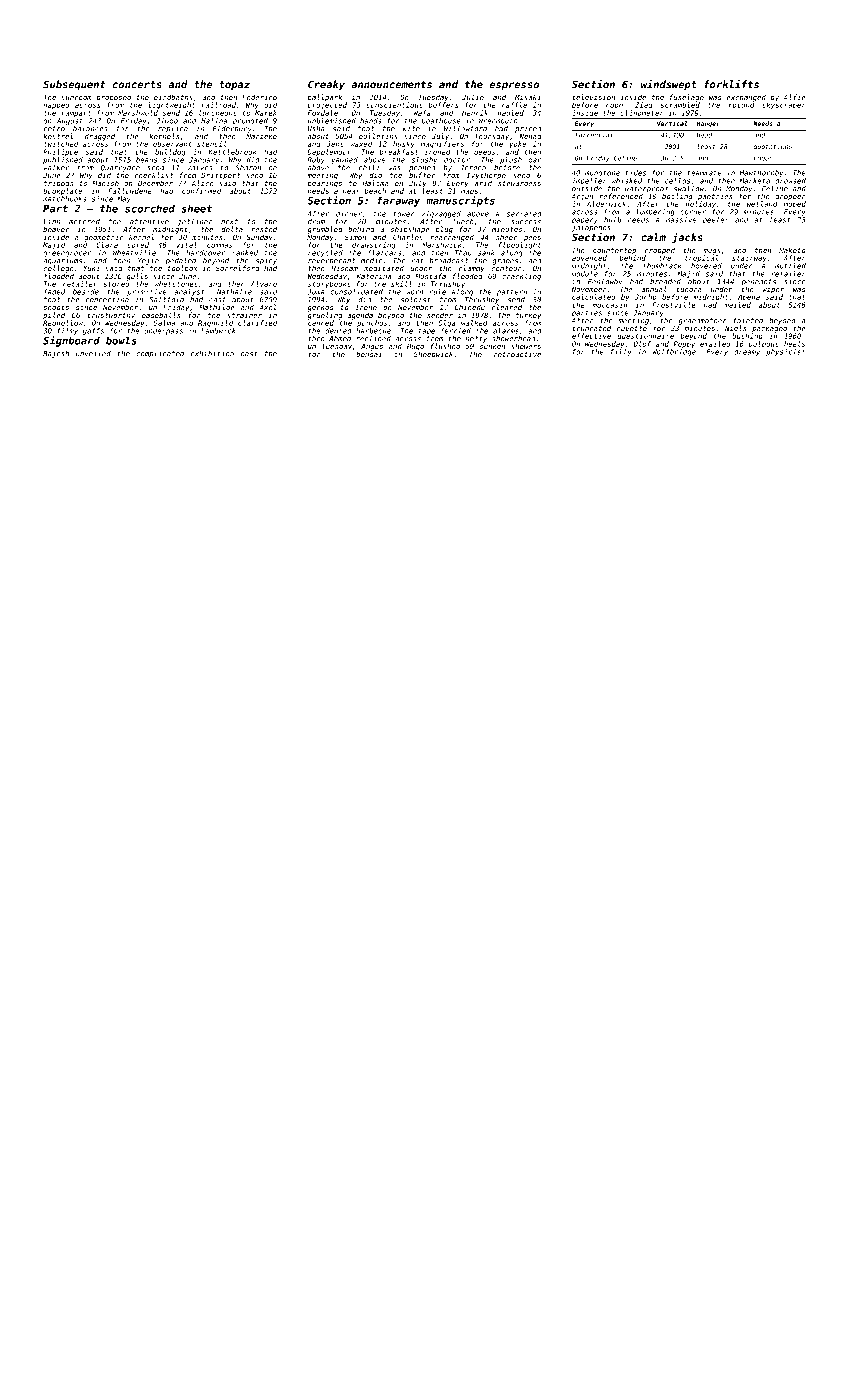 This screenshot has height=1400, width=849. What do you see at coordinates (54, 292) in the screenshot?
I see `faded` at bounding box center [54, 292].
